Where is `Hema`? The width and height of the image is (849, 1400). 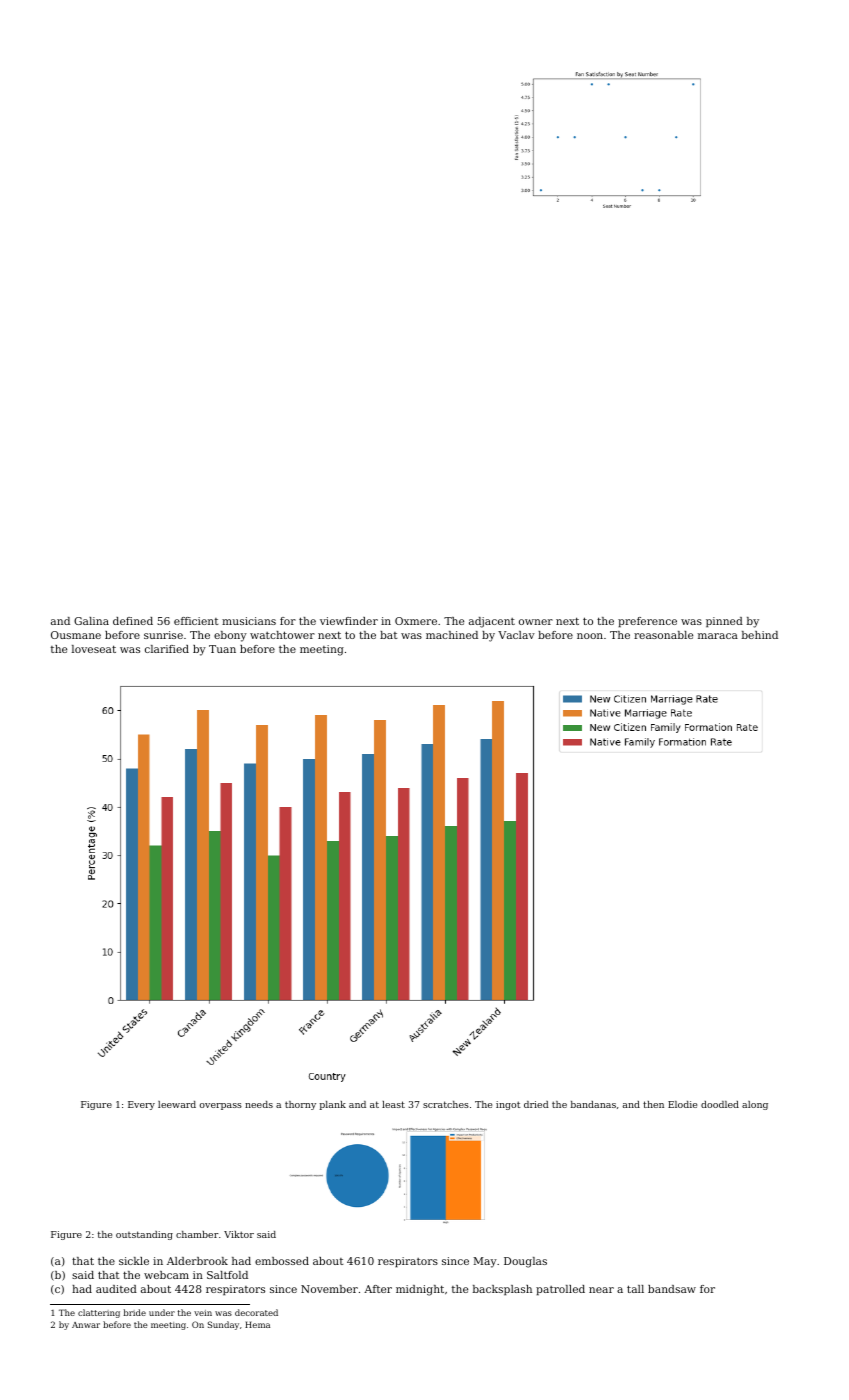 Hema is located at coordinates (257, 1324).
